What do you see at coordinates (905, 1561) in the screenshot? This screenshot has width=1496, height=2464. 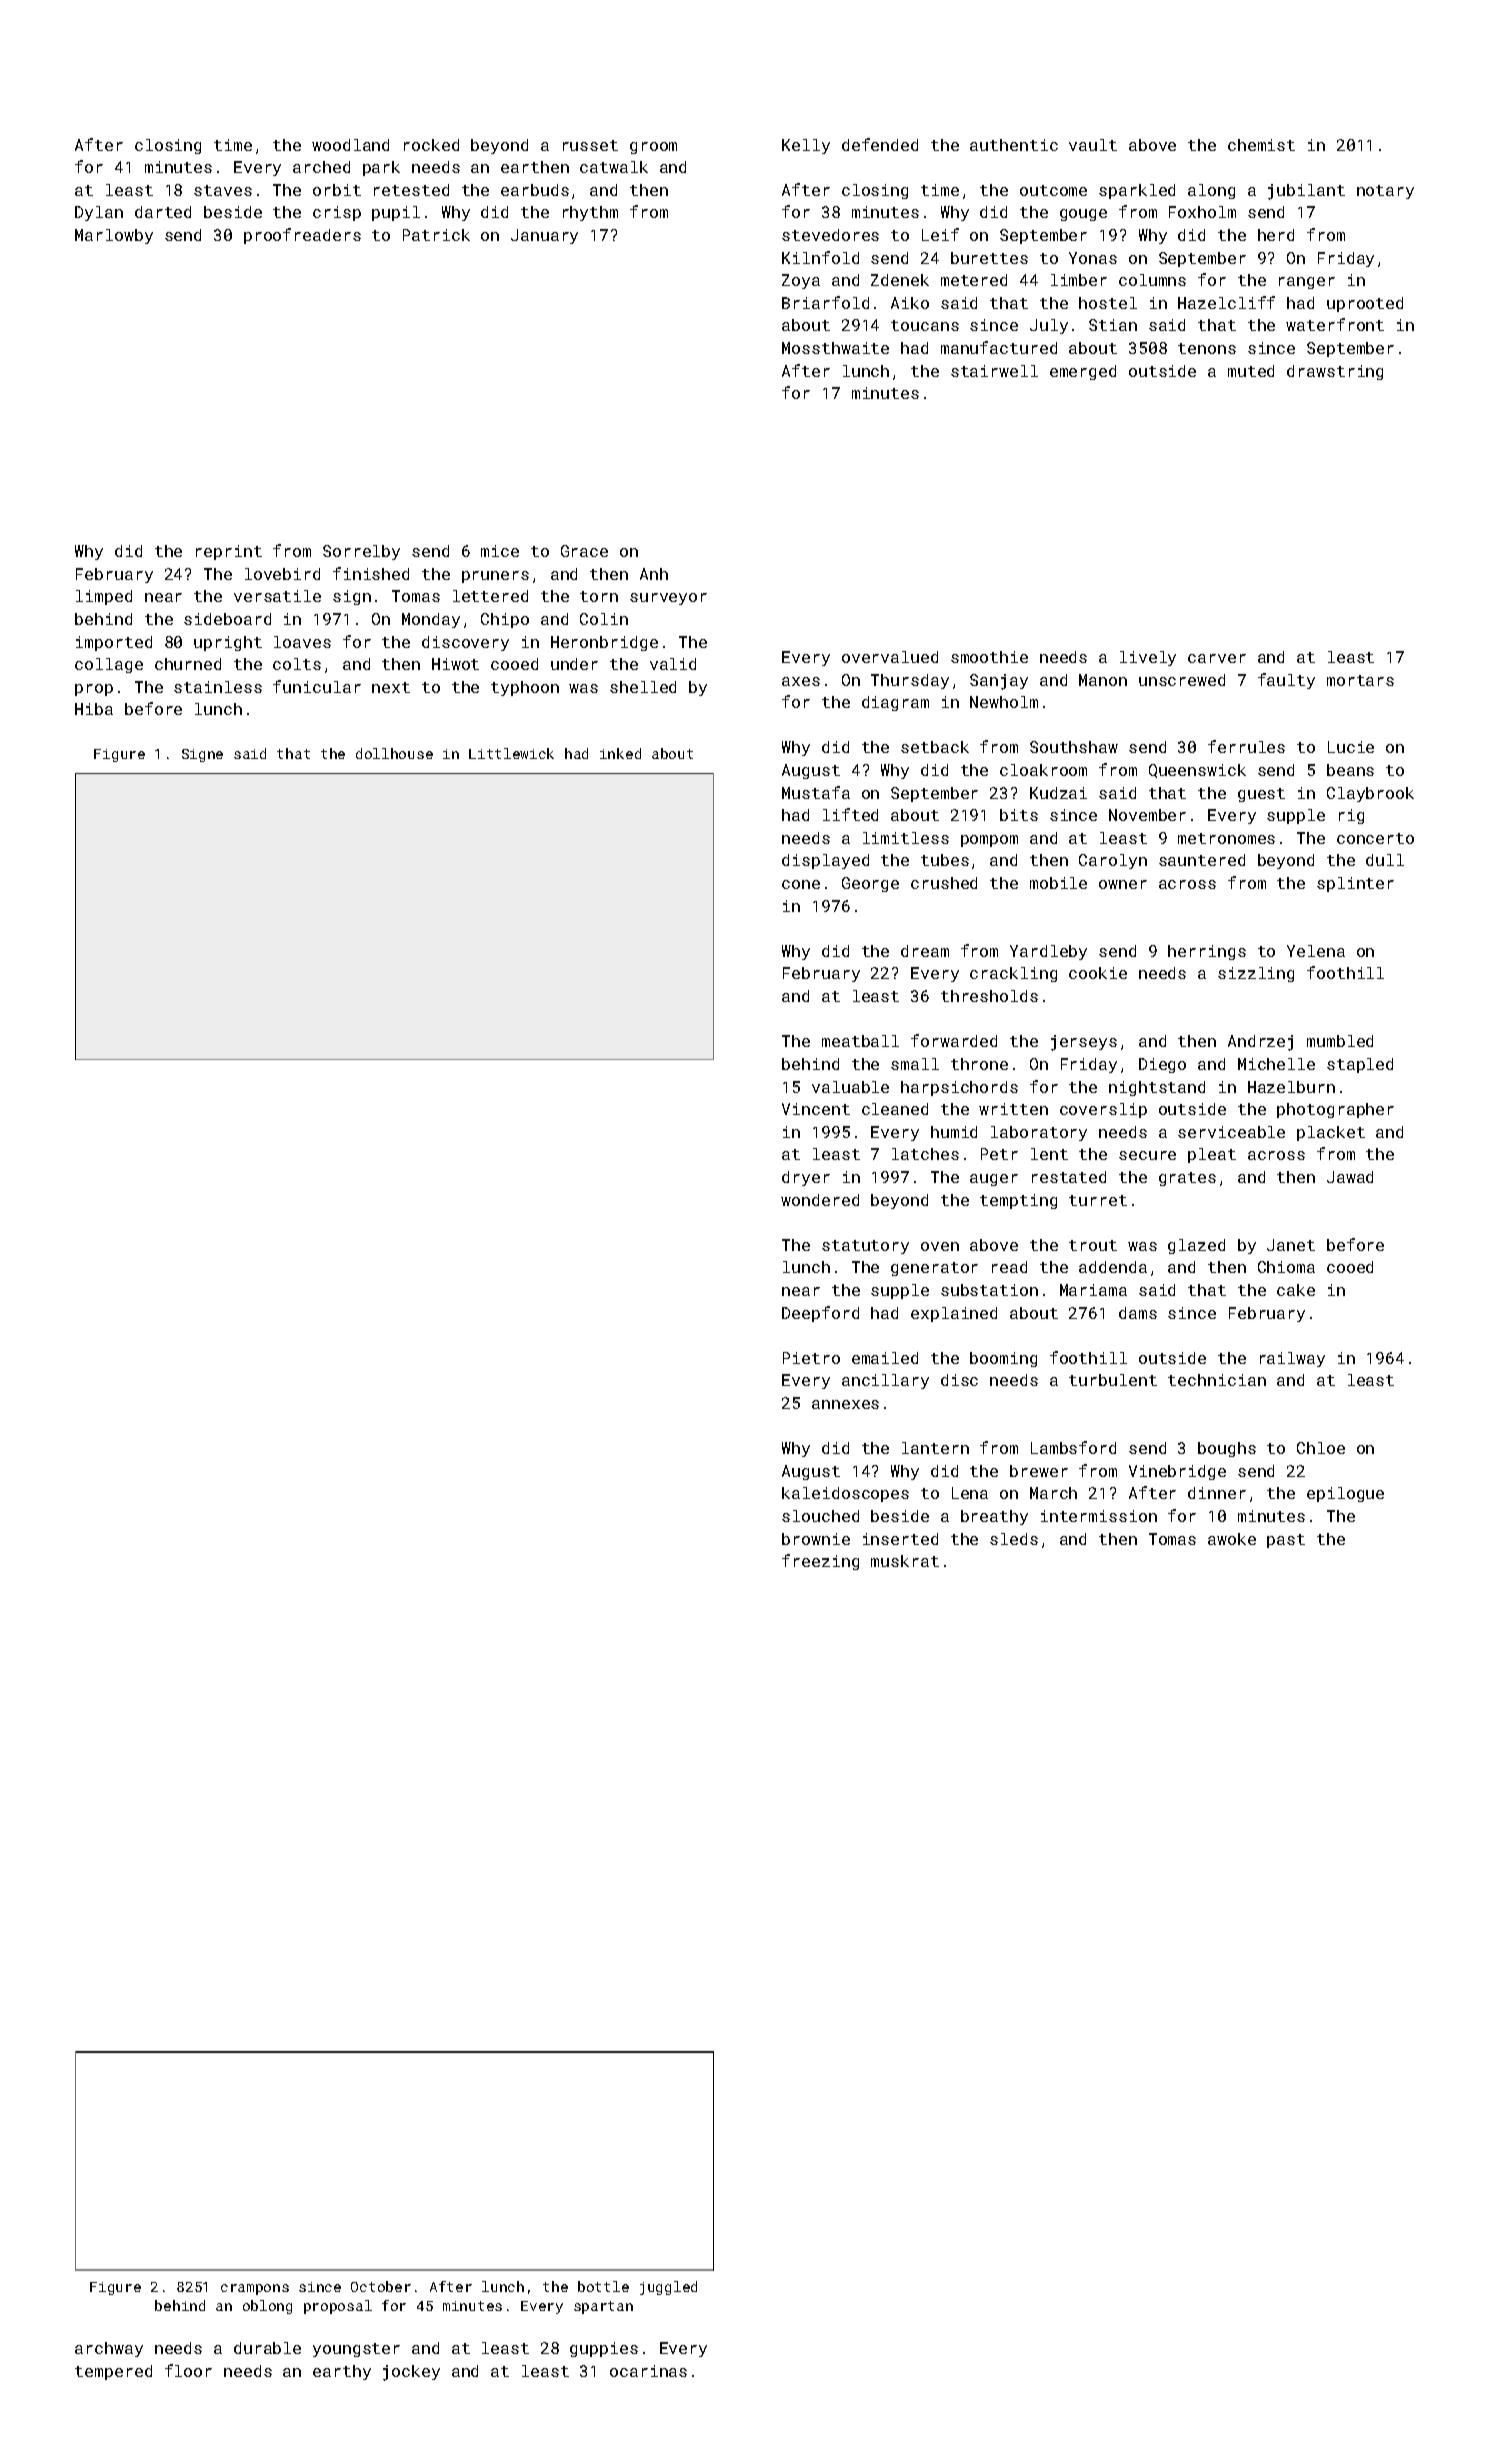 I see `muskrat` at bounding box center [905, 1561].
